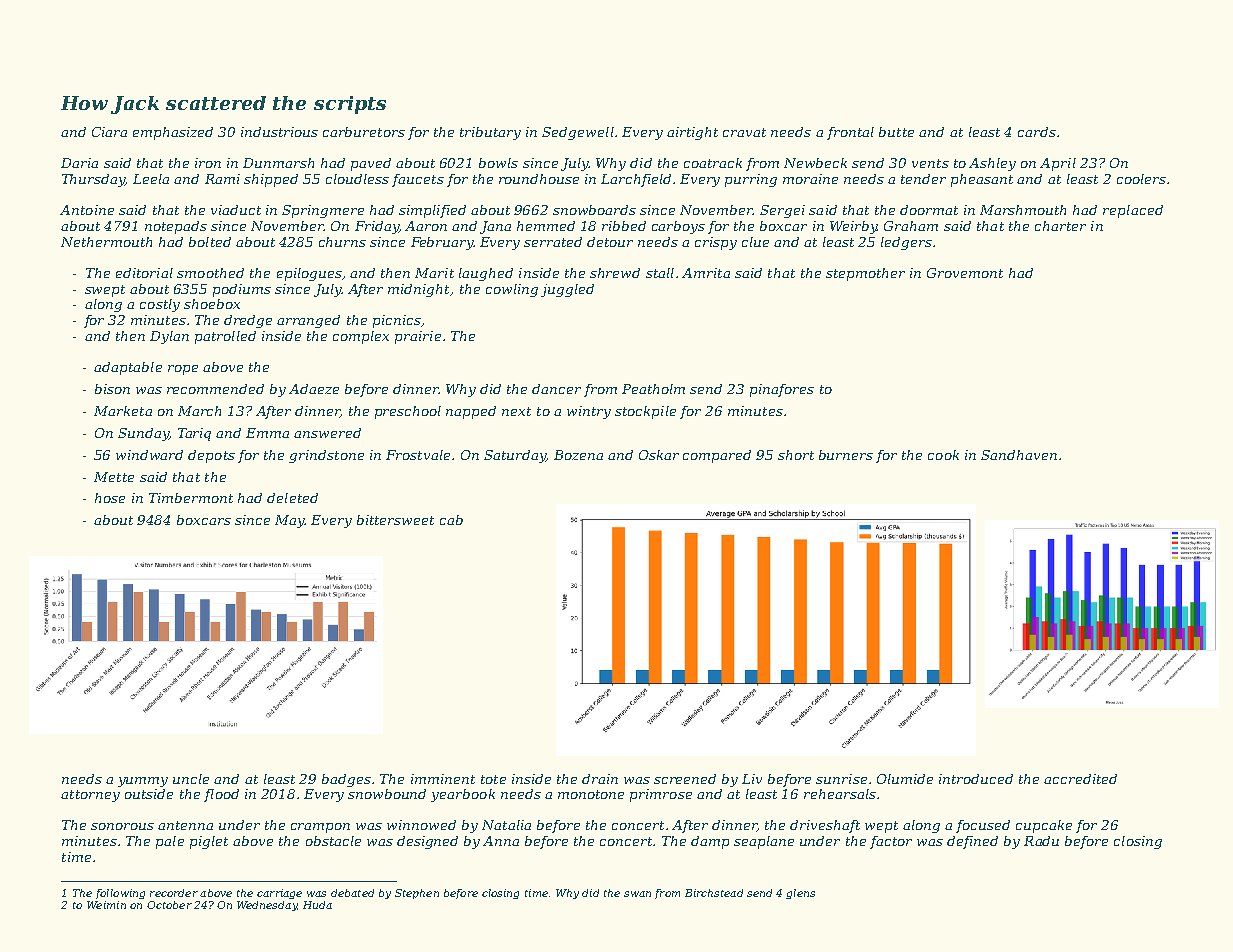 The image size is (1233, 952). Describe the element at coordinates (972, 842) in the document. I see `defined` at that location.
